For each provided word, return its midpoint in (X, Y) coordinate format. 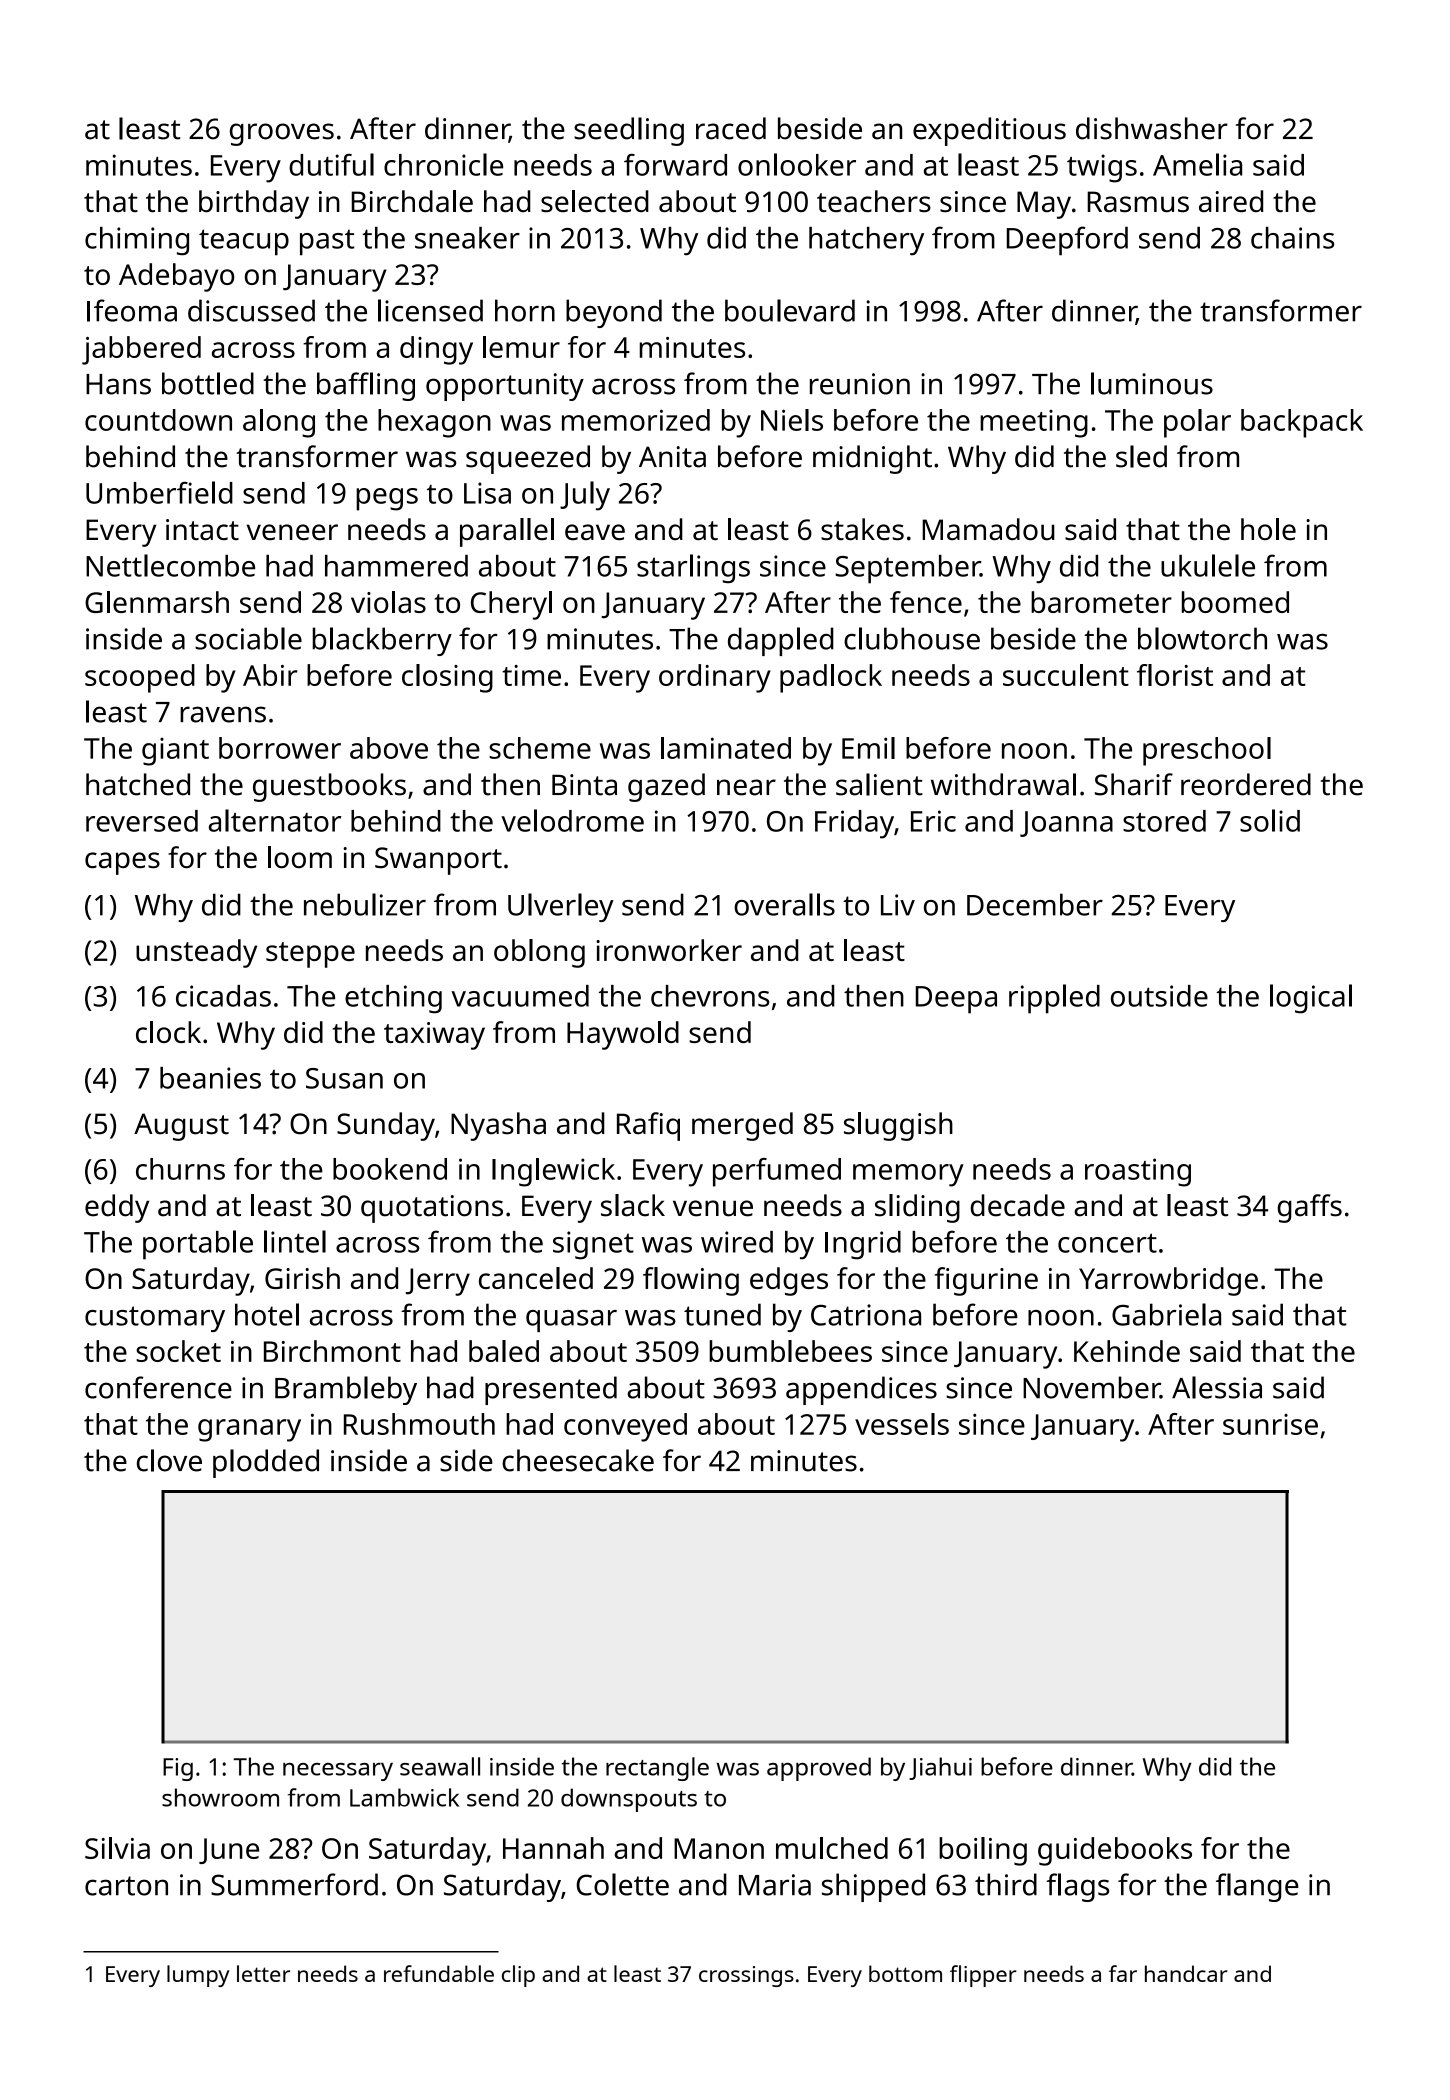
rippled (1054, 999)
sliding (917, 1208)
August (181, 1127)
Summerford (294, 1884)
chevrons (710, 996)
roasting (1138, 1172)
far (1123, 1973)
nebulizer (365, 904)
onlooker (797, 164)
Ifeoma (132, 310)
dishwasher (1152, 128)
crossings (746, 1976)
